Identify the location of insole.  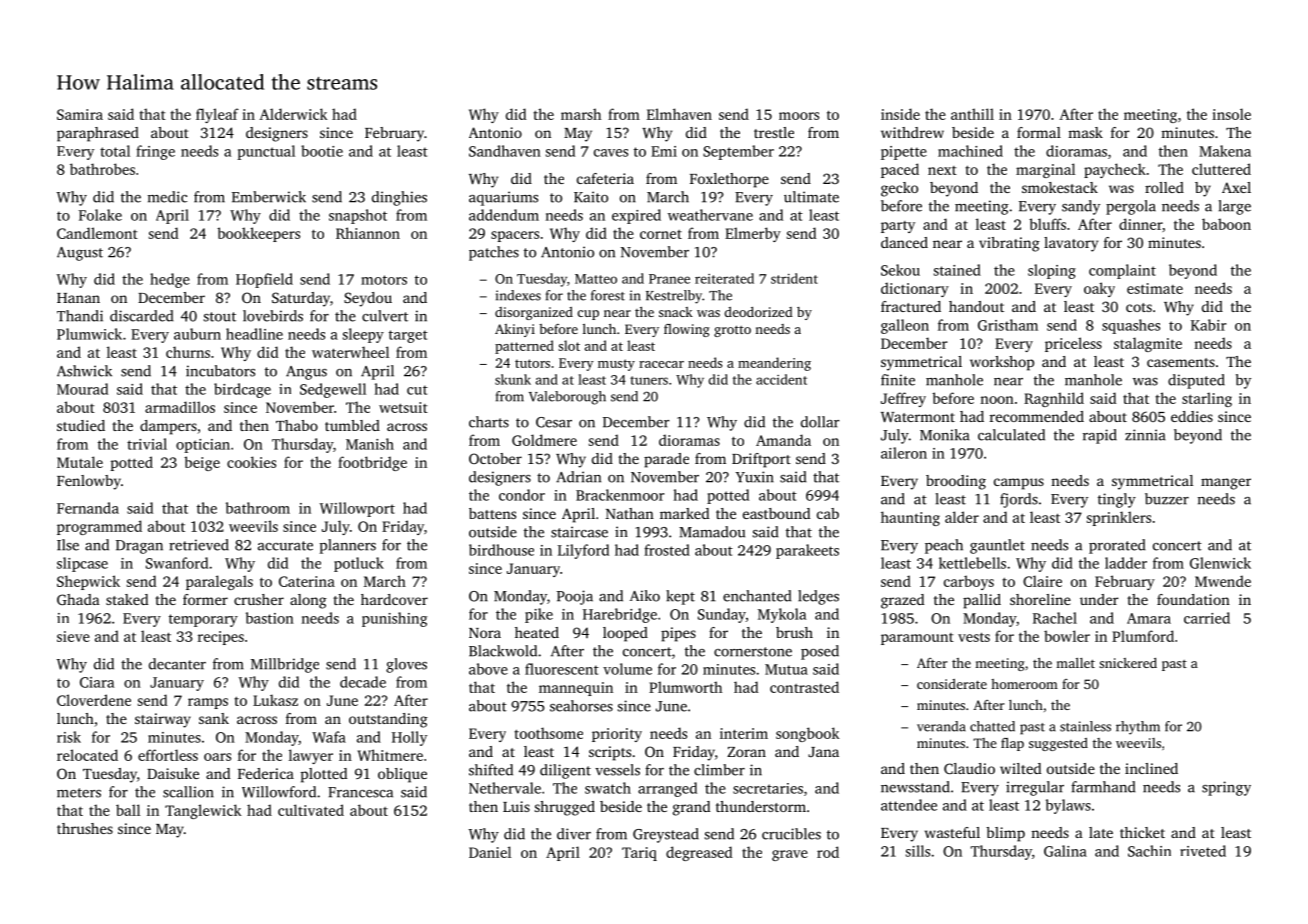
(1231, 114).
